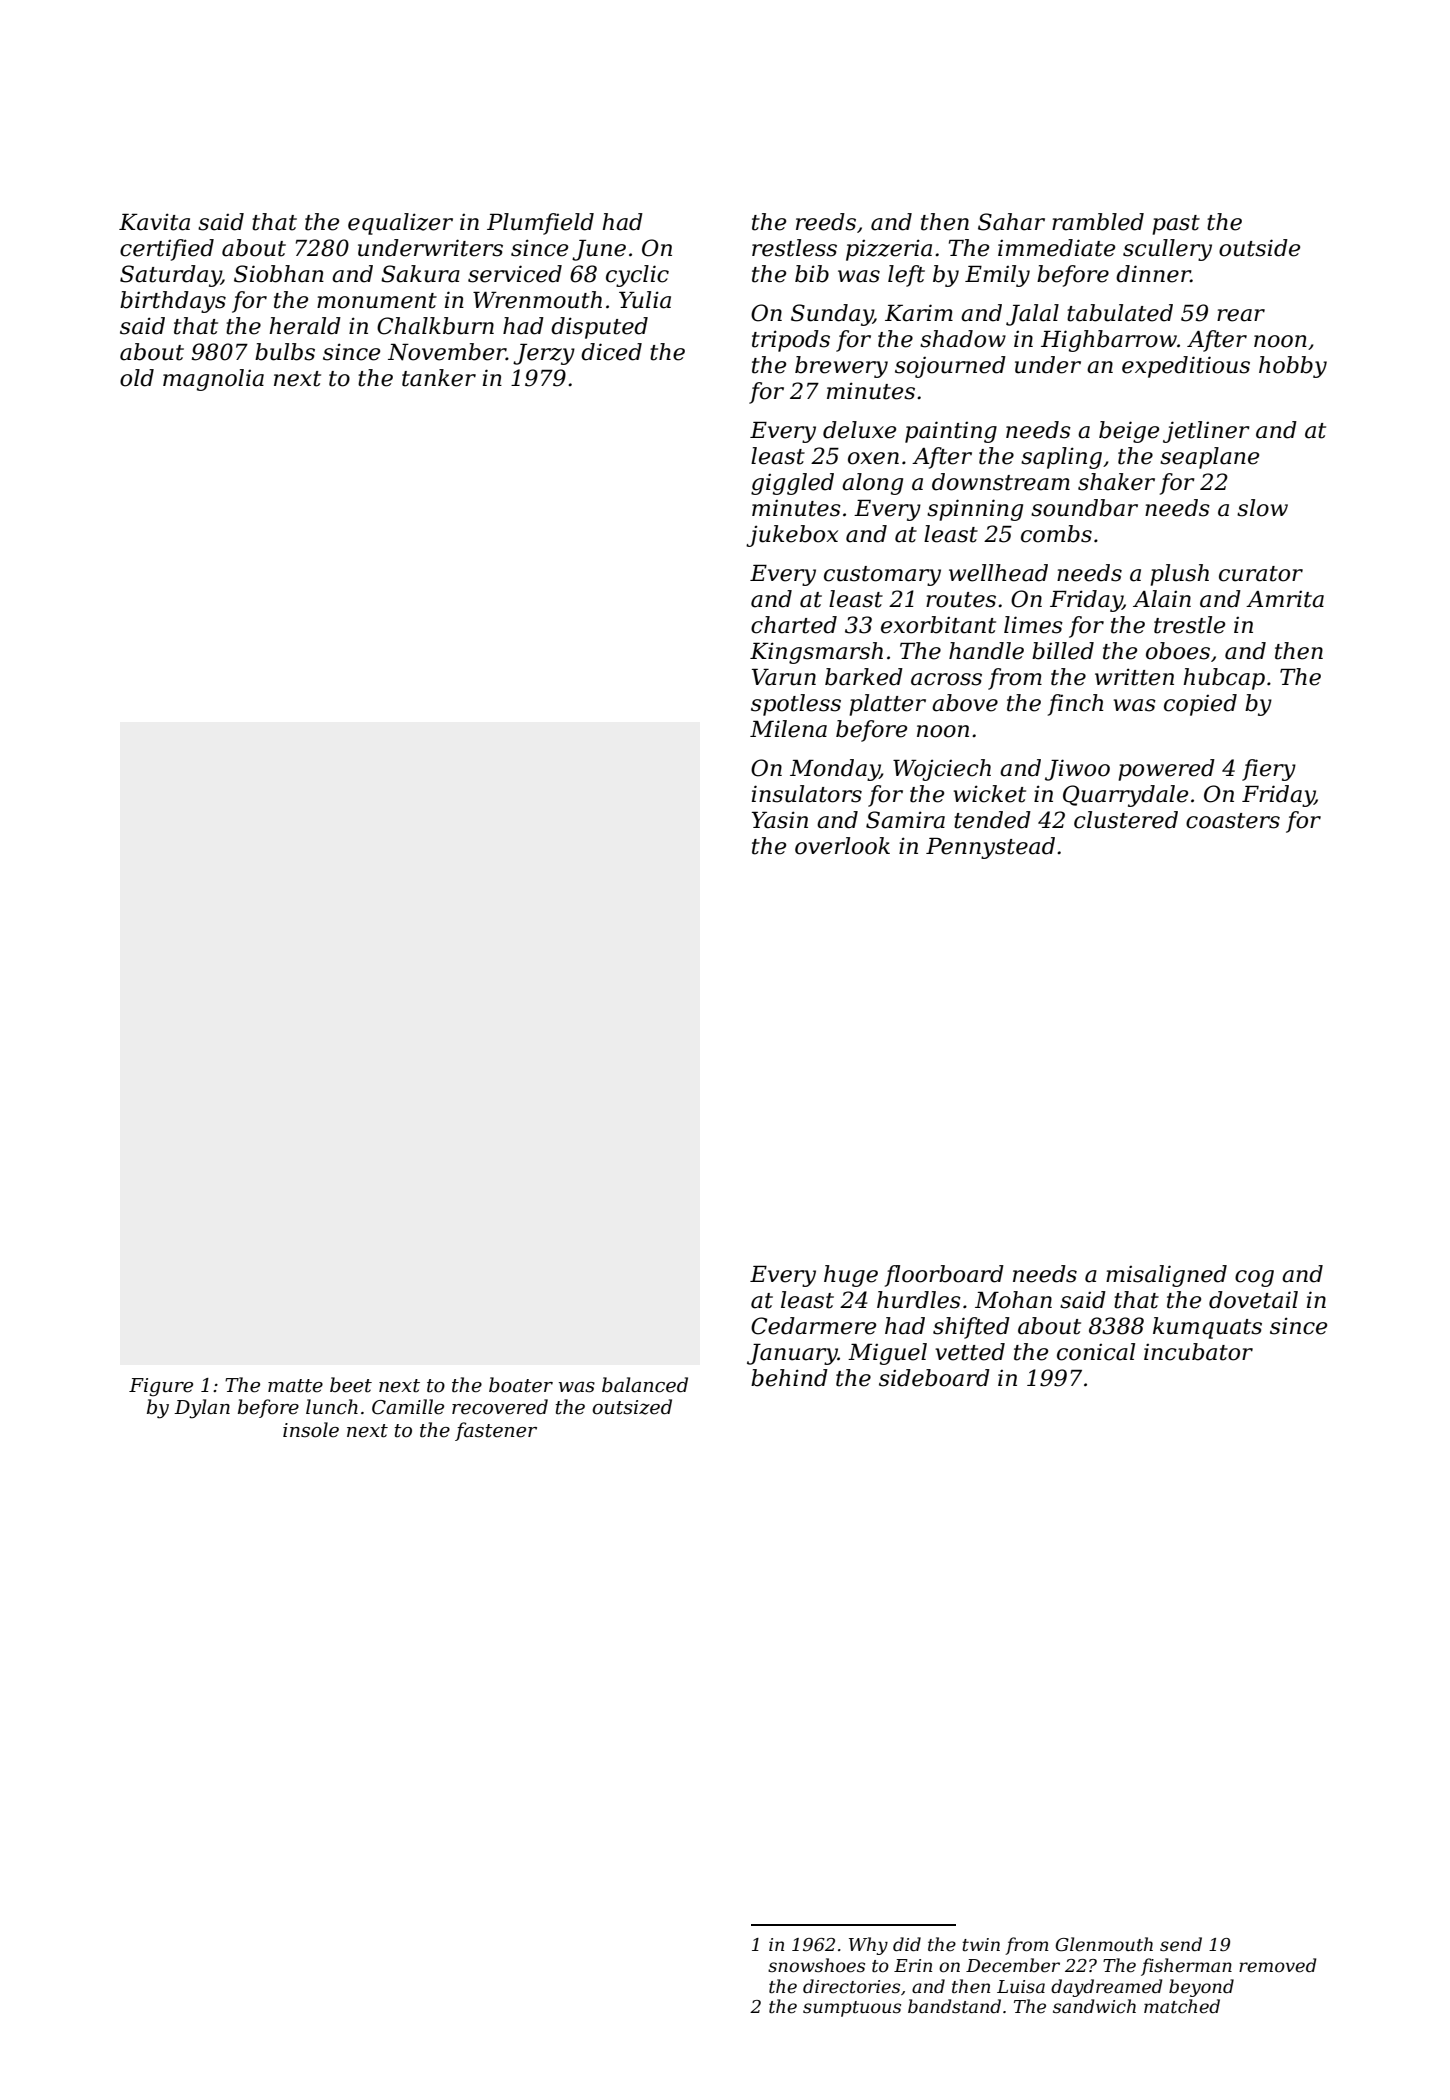  Describe the element at coordinates (1129, 432) in the screenshot. I see `beige` at that location.
